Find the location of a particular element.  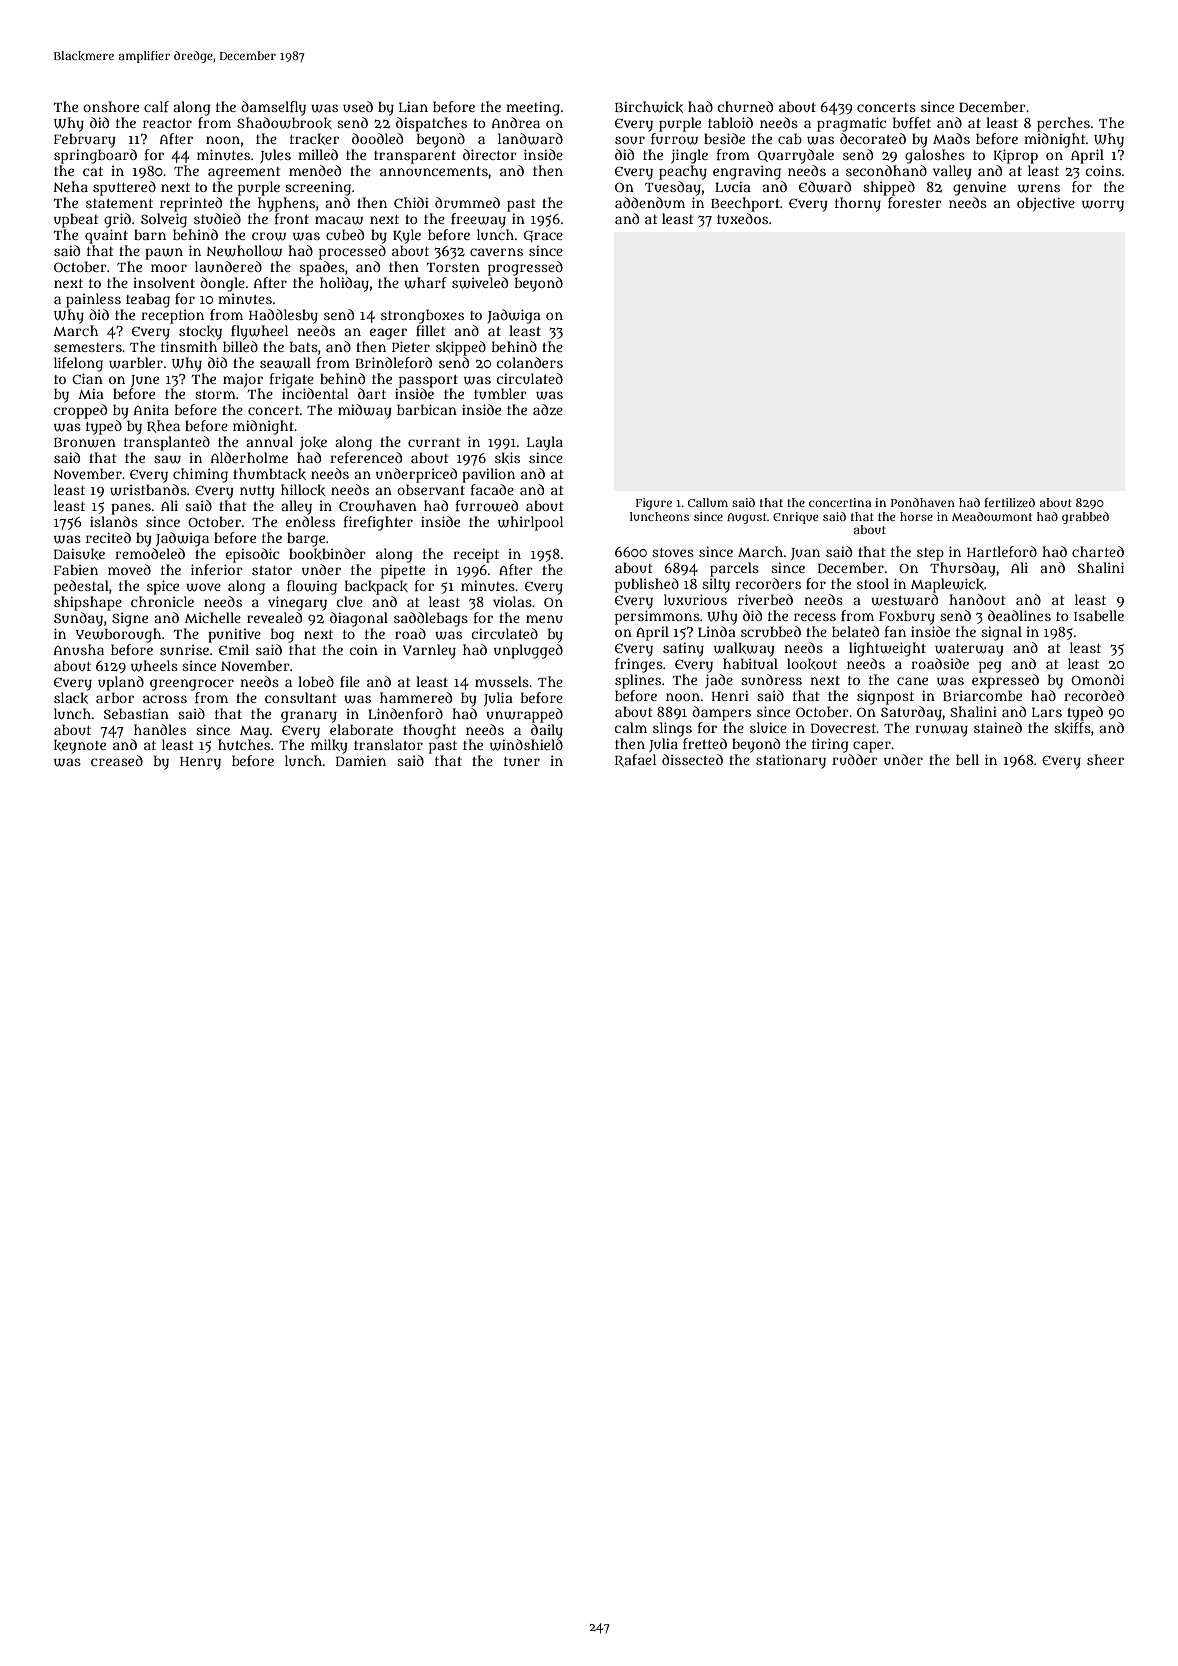

Jules is located at coordinates (275, 156).
